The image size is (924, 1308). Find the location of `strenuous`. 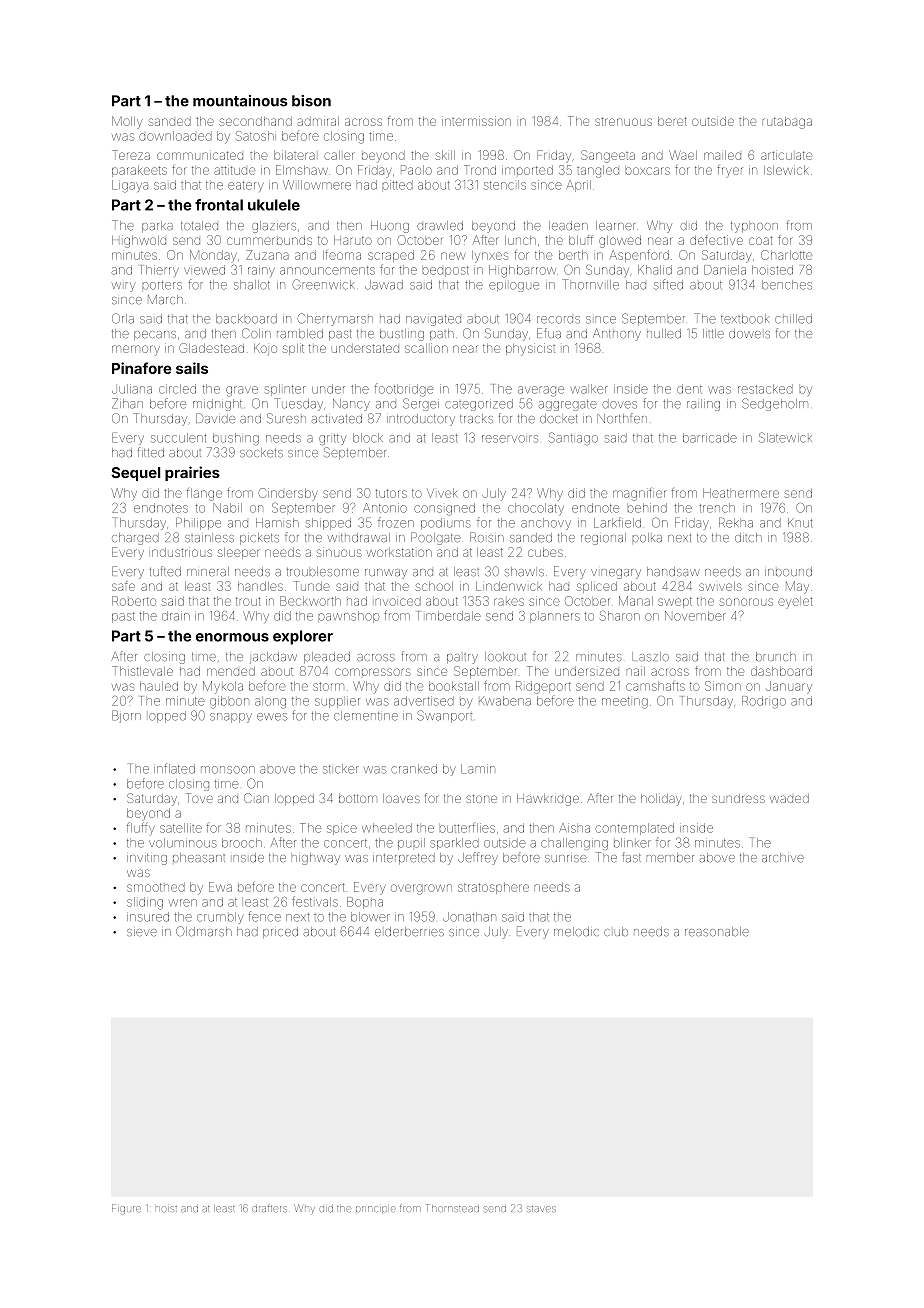

strenuous is located at coordinates (623, 121).
